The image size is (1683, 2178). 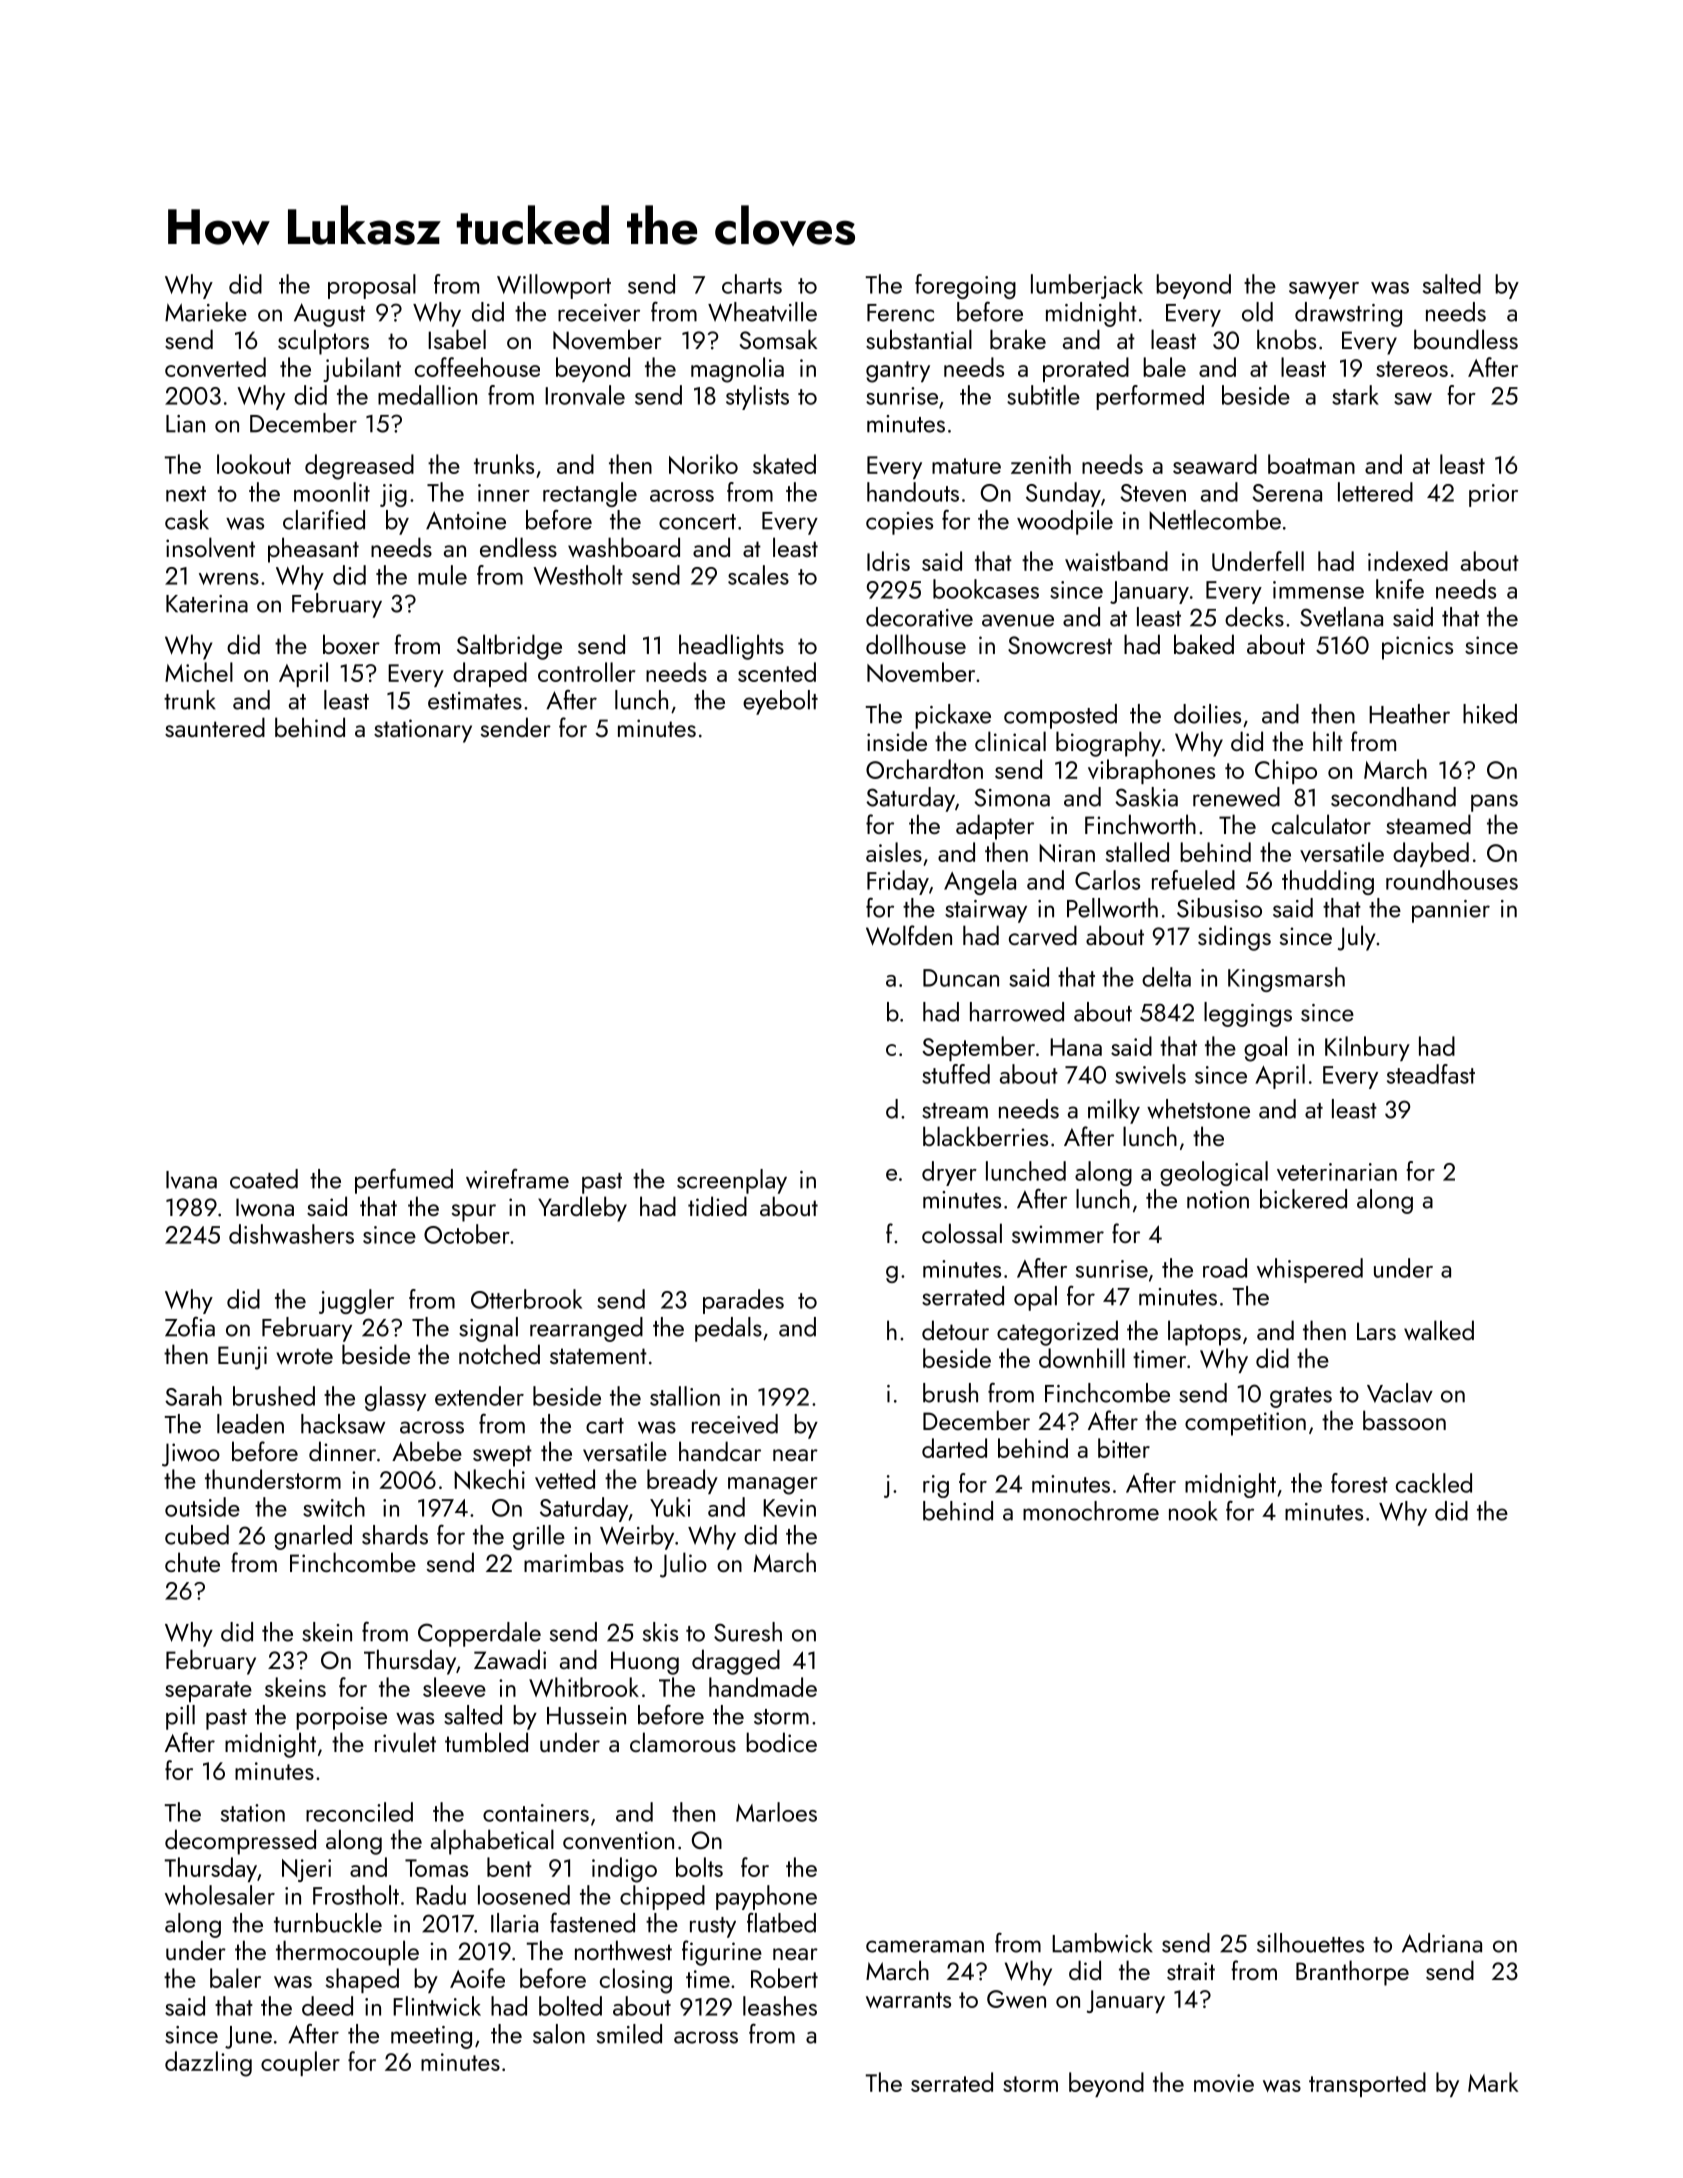 I want to click on loosened, so click(x=524, y=1895).
